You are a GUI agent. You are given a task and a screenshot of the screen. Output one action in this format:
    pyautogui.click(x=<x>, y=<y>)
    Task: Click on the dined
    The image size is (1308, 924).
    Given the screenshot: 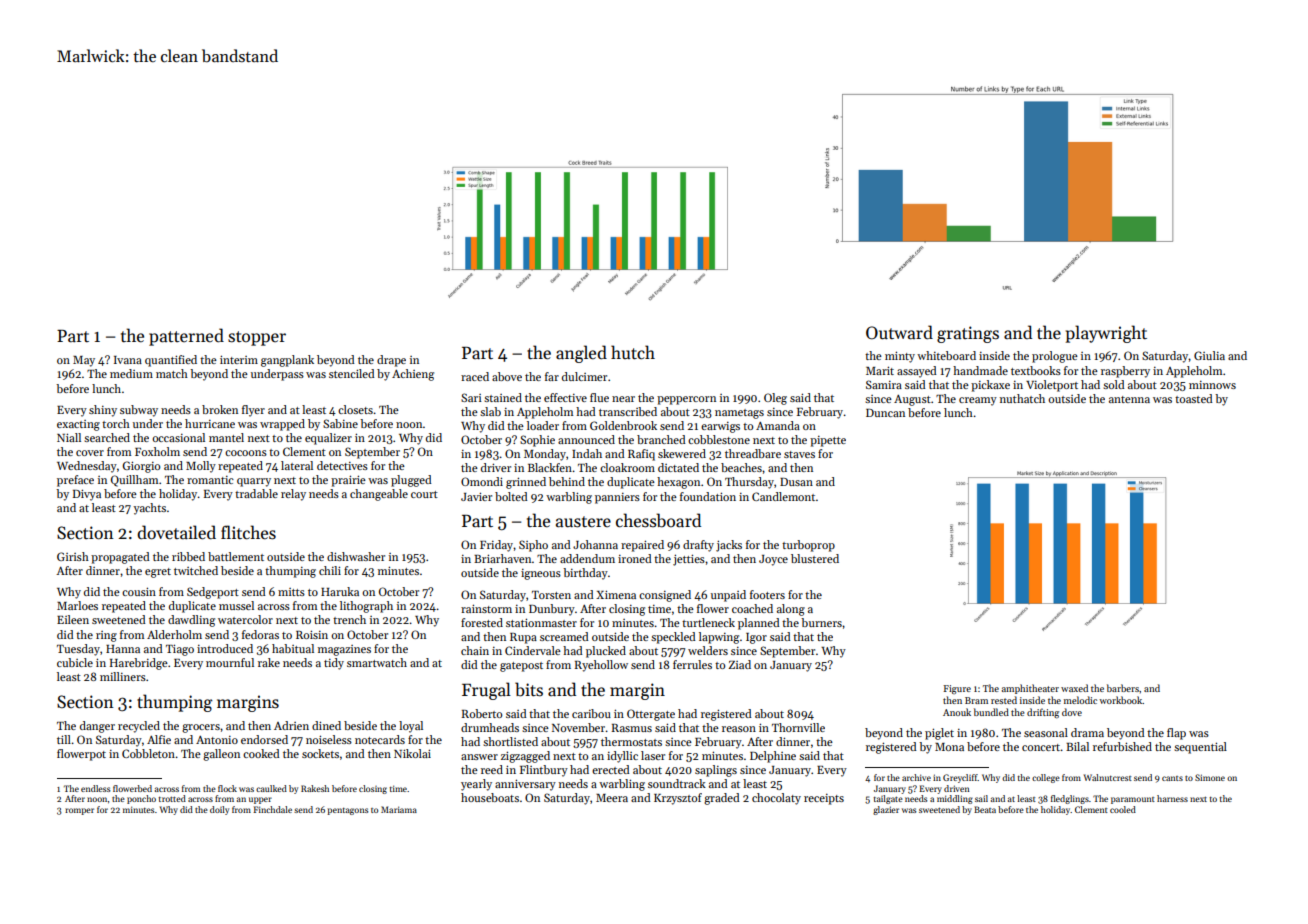 What is the action you would take?
    pyautogui.click(x=326, y=725)
